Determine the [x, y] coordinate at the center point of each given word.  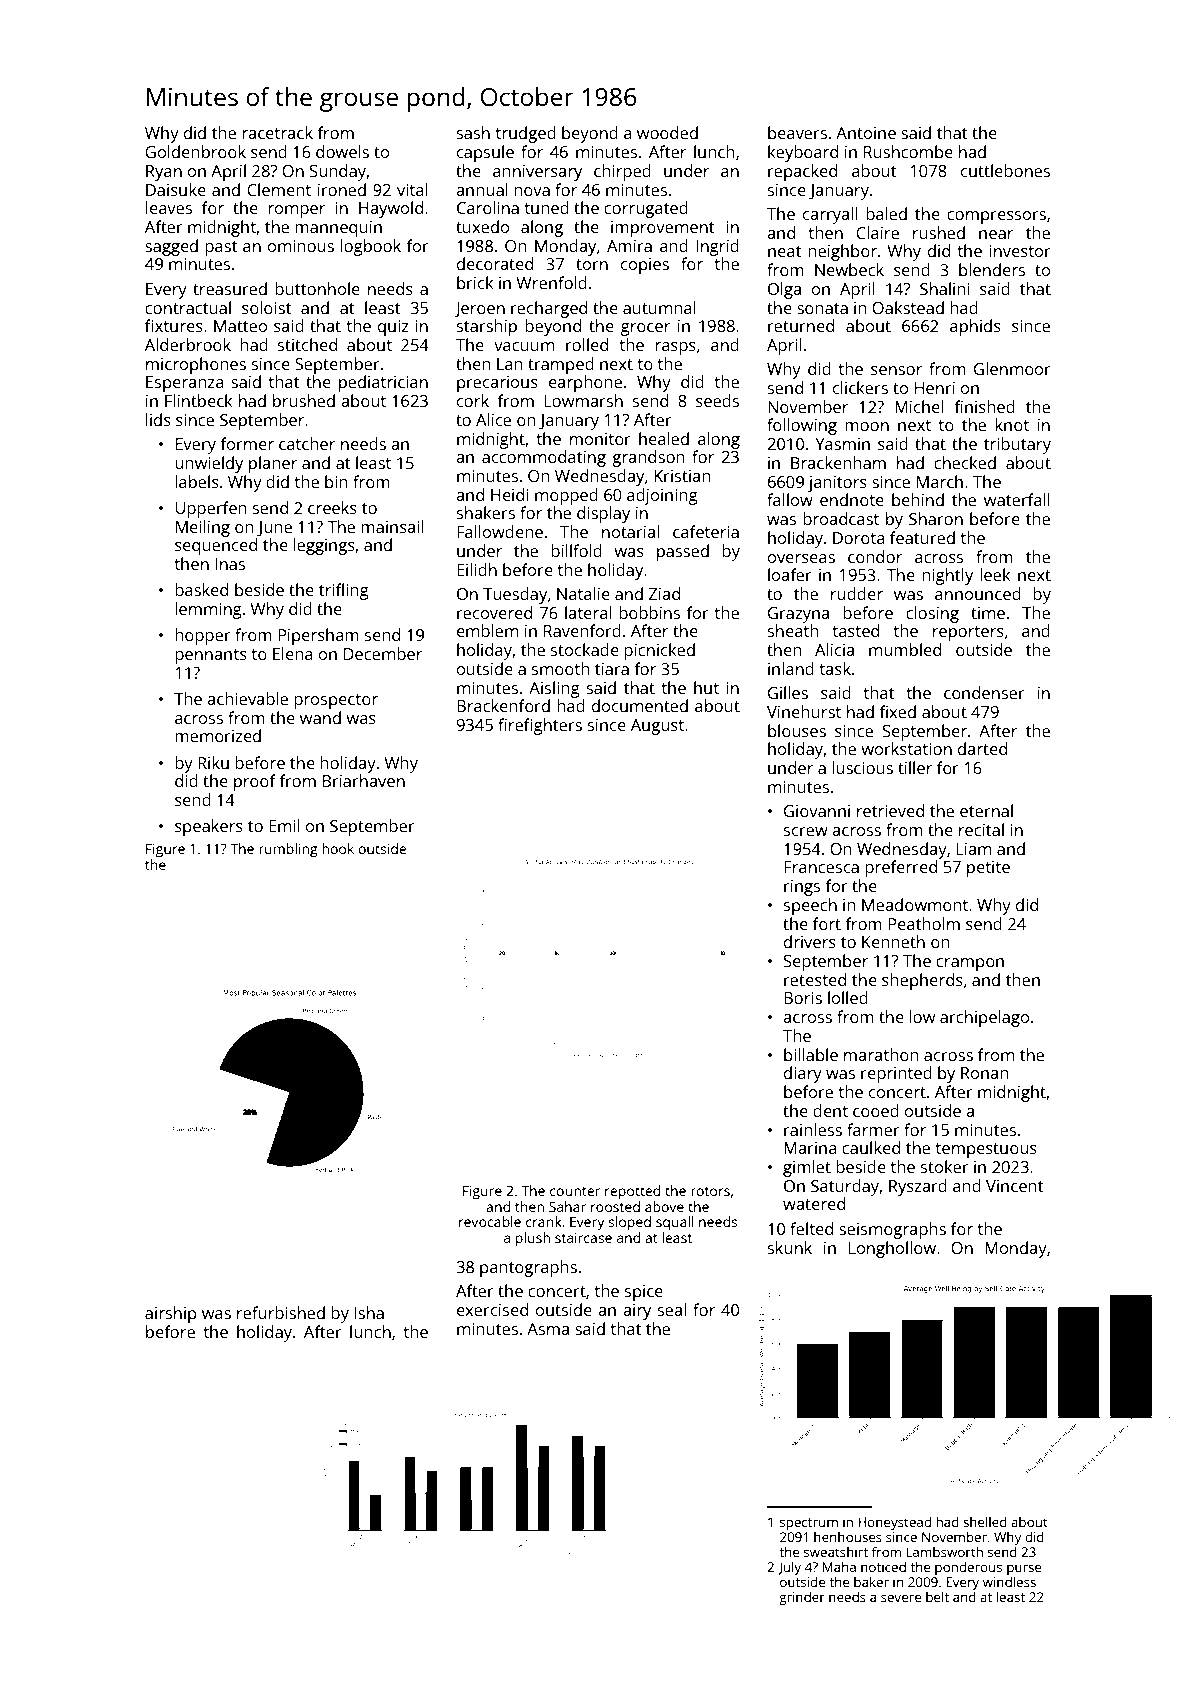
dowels [342, 151]
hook [338, 848]
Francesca [821, 867]
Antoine [866, 133]
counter [575, 1191]
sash [473, 132]
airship [171, 1314]
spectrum [809, 1524]
